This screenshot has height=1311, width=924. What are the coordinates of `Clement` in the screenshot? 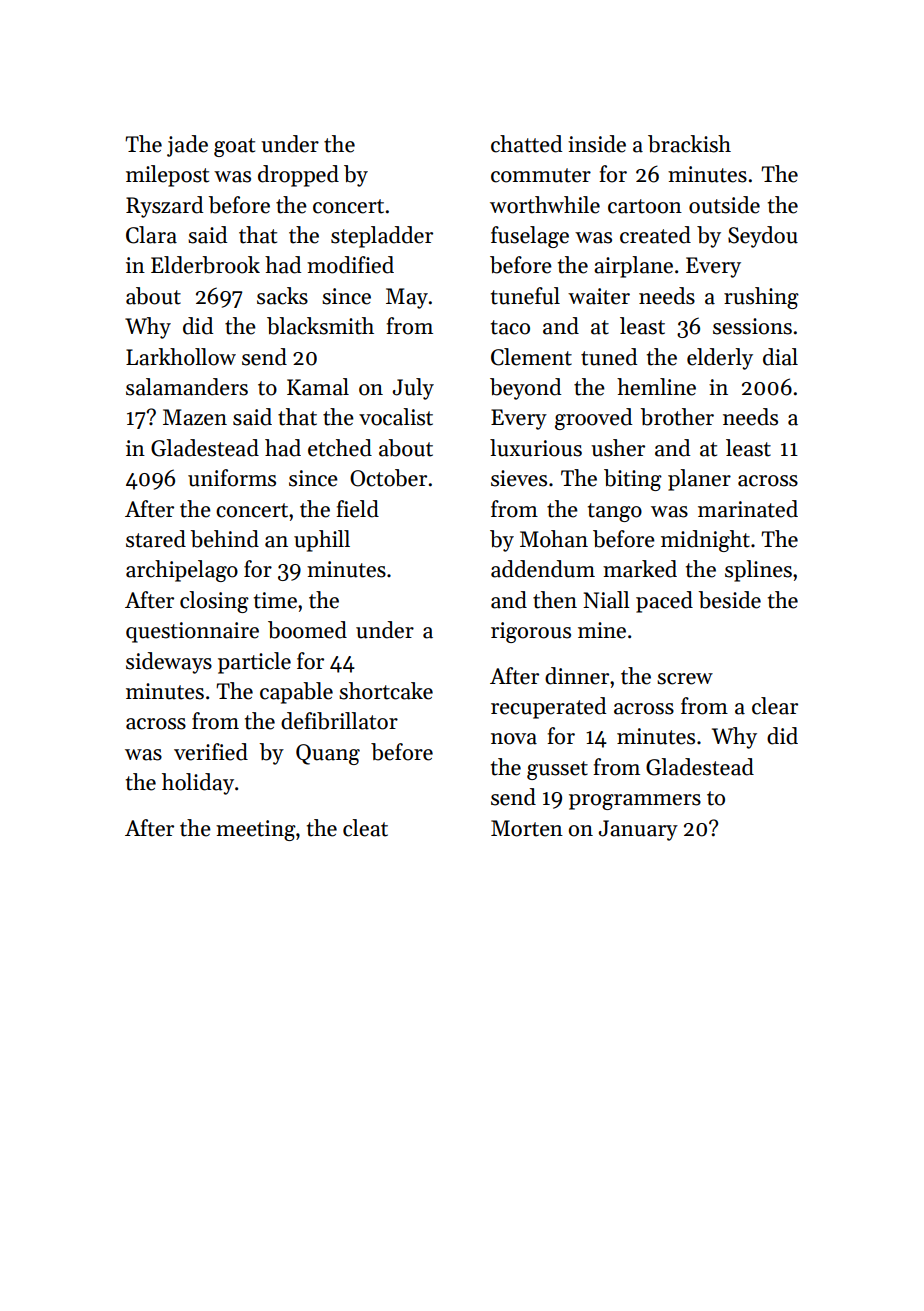 It's located at (531, 357).
